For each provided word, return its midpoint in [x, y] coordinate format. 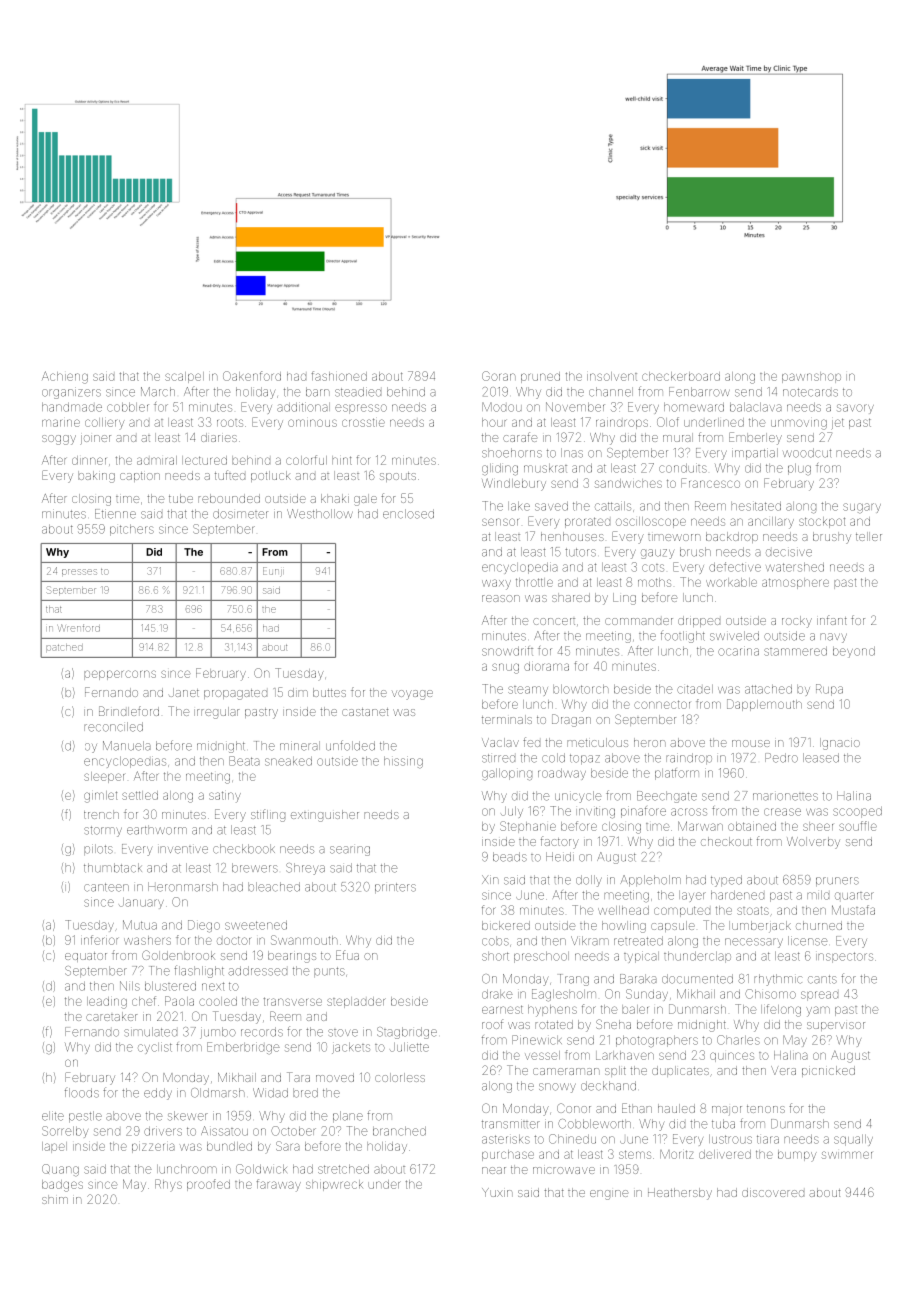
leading [107, 1003]
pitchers [132, 530]
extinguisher [325, 816]
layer [692, 896]
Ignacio [840, 744]
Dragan [571, 720]
